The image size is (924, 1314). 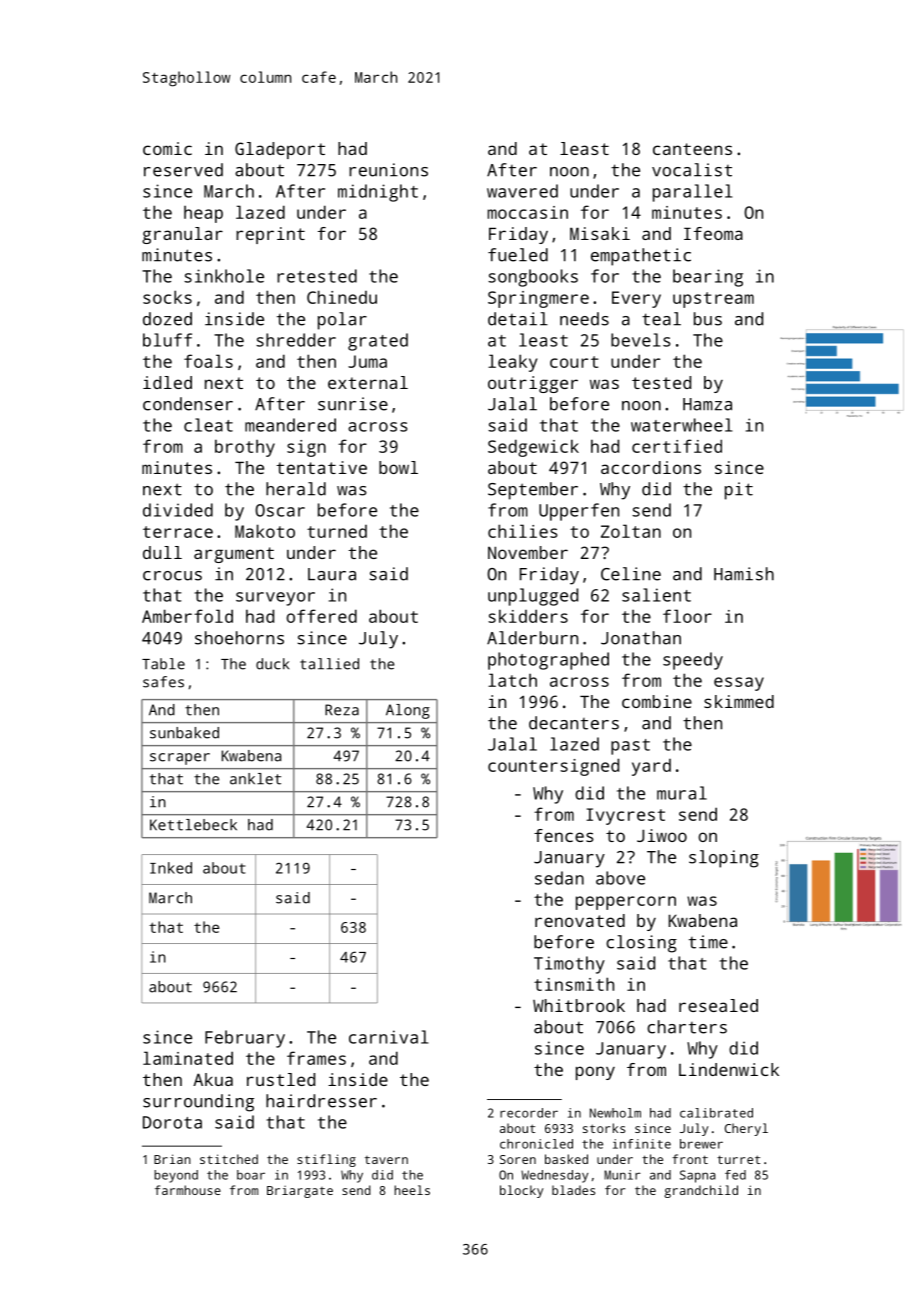 I want to click on socks, so click(x=167, y=297).
